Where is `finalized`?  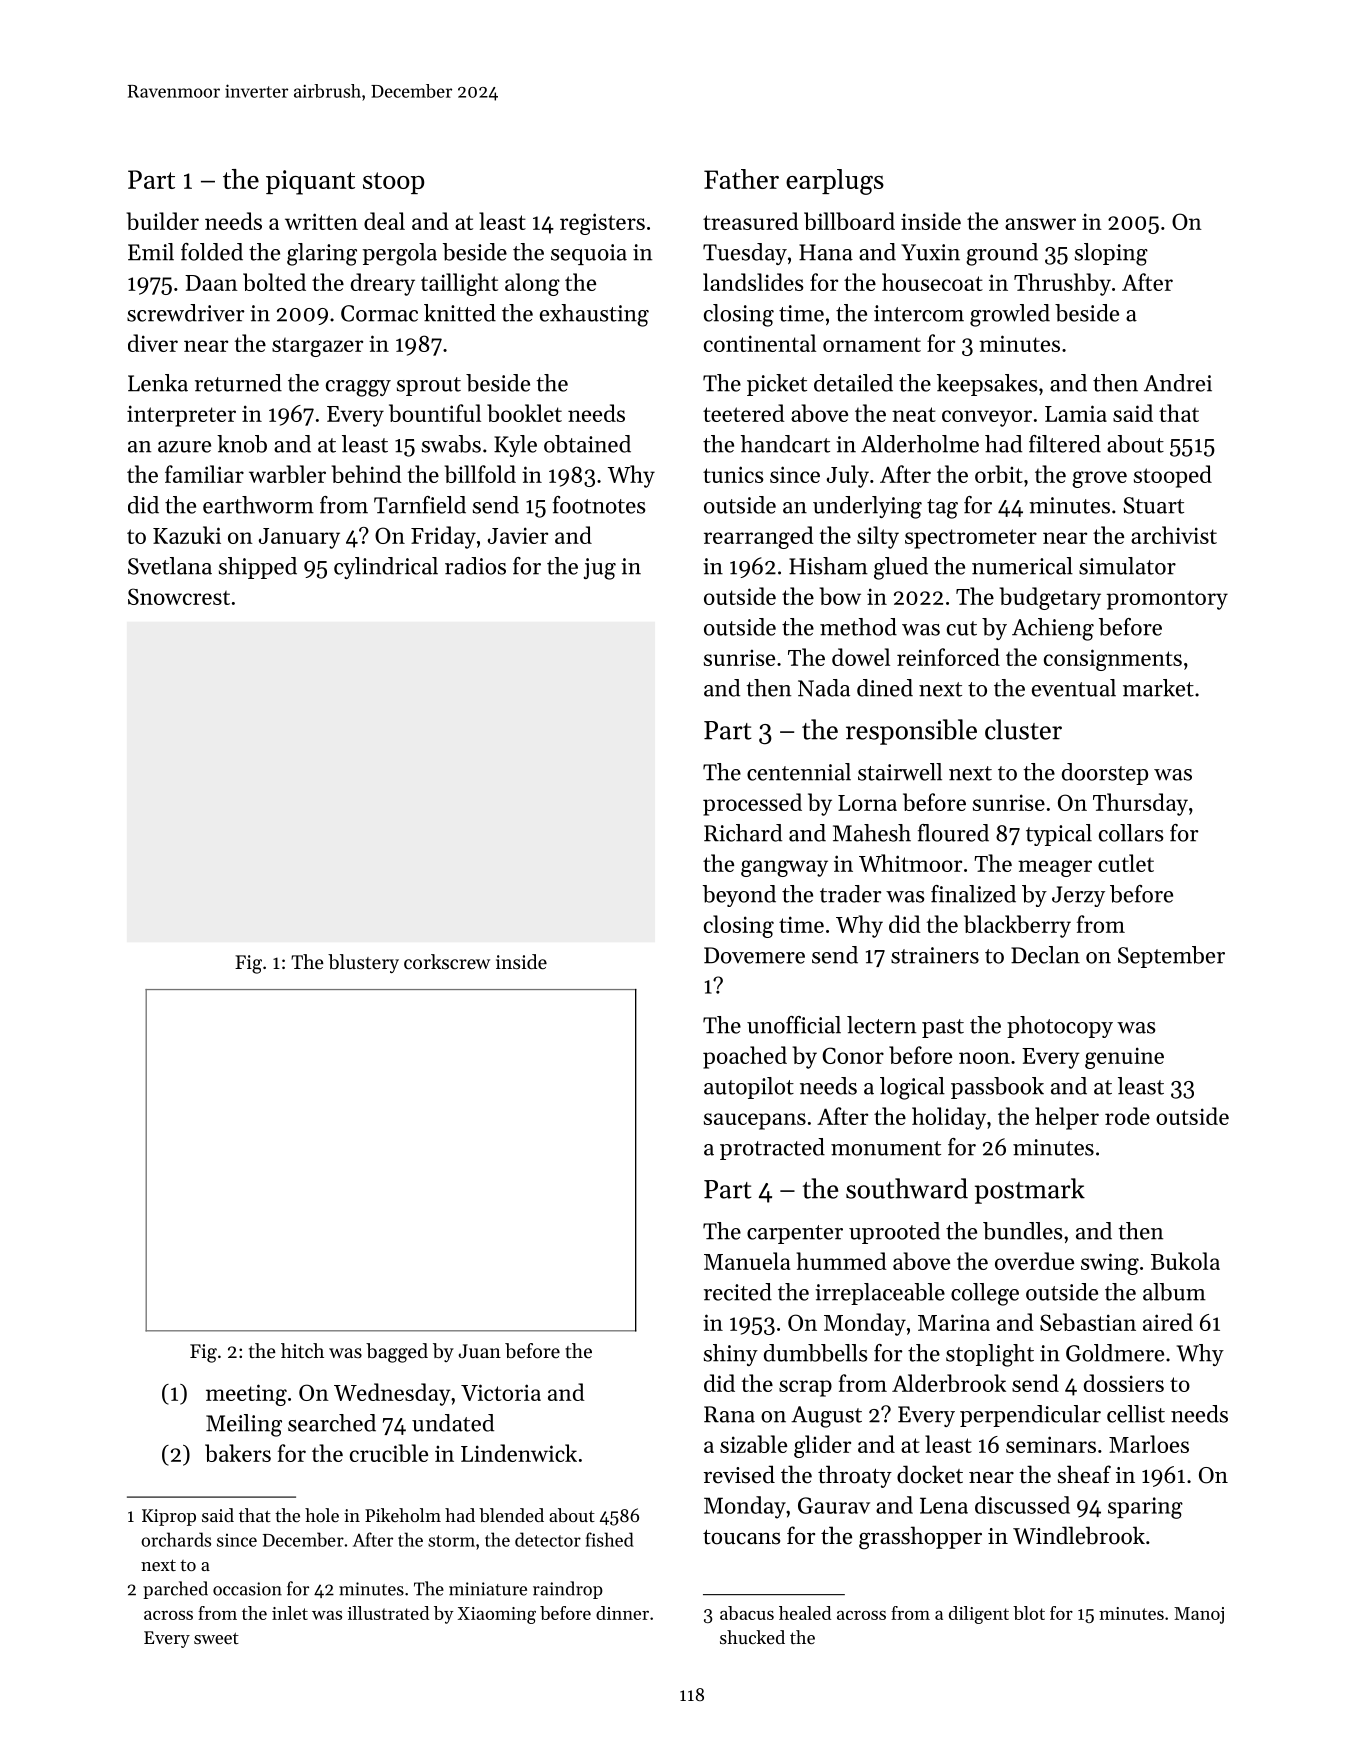
finalized is located at coordinates (973, 894).
